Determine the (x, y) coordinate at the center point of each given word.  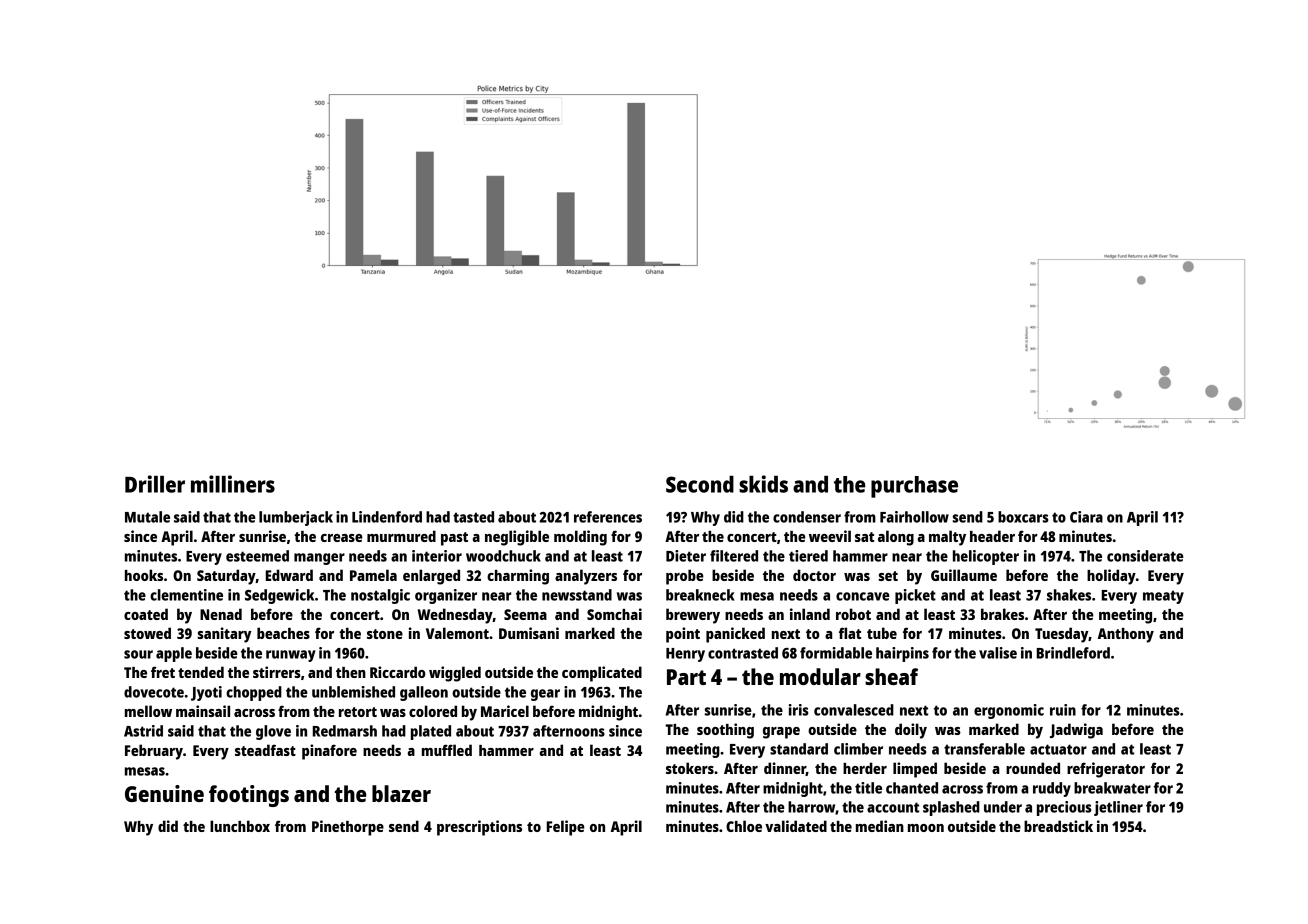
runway (291, 656)
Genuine (164, 793)
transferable (984, 749)
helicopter (986, 557)
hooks (144, 575)
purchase (914, 487)
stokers (690, 768)
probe (685, 577)
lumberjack (296, 518)
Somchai (614, 614)
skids (763, 484)
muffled (447, 750)
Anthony (1126, 635)
